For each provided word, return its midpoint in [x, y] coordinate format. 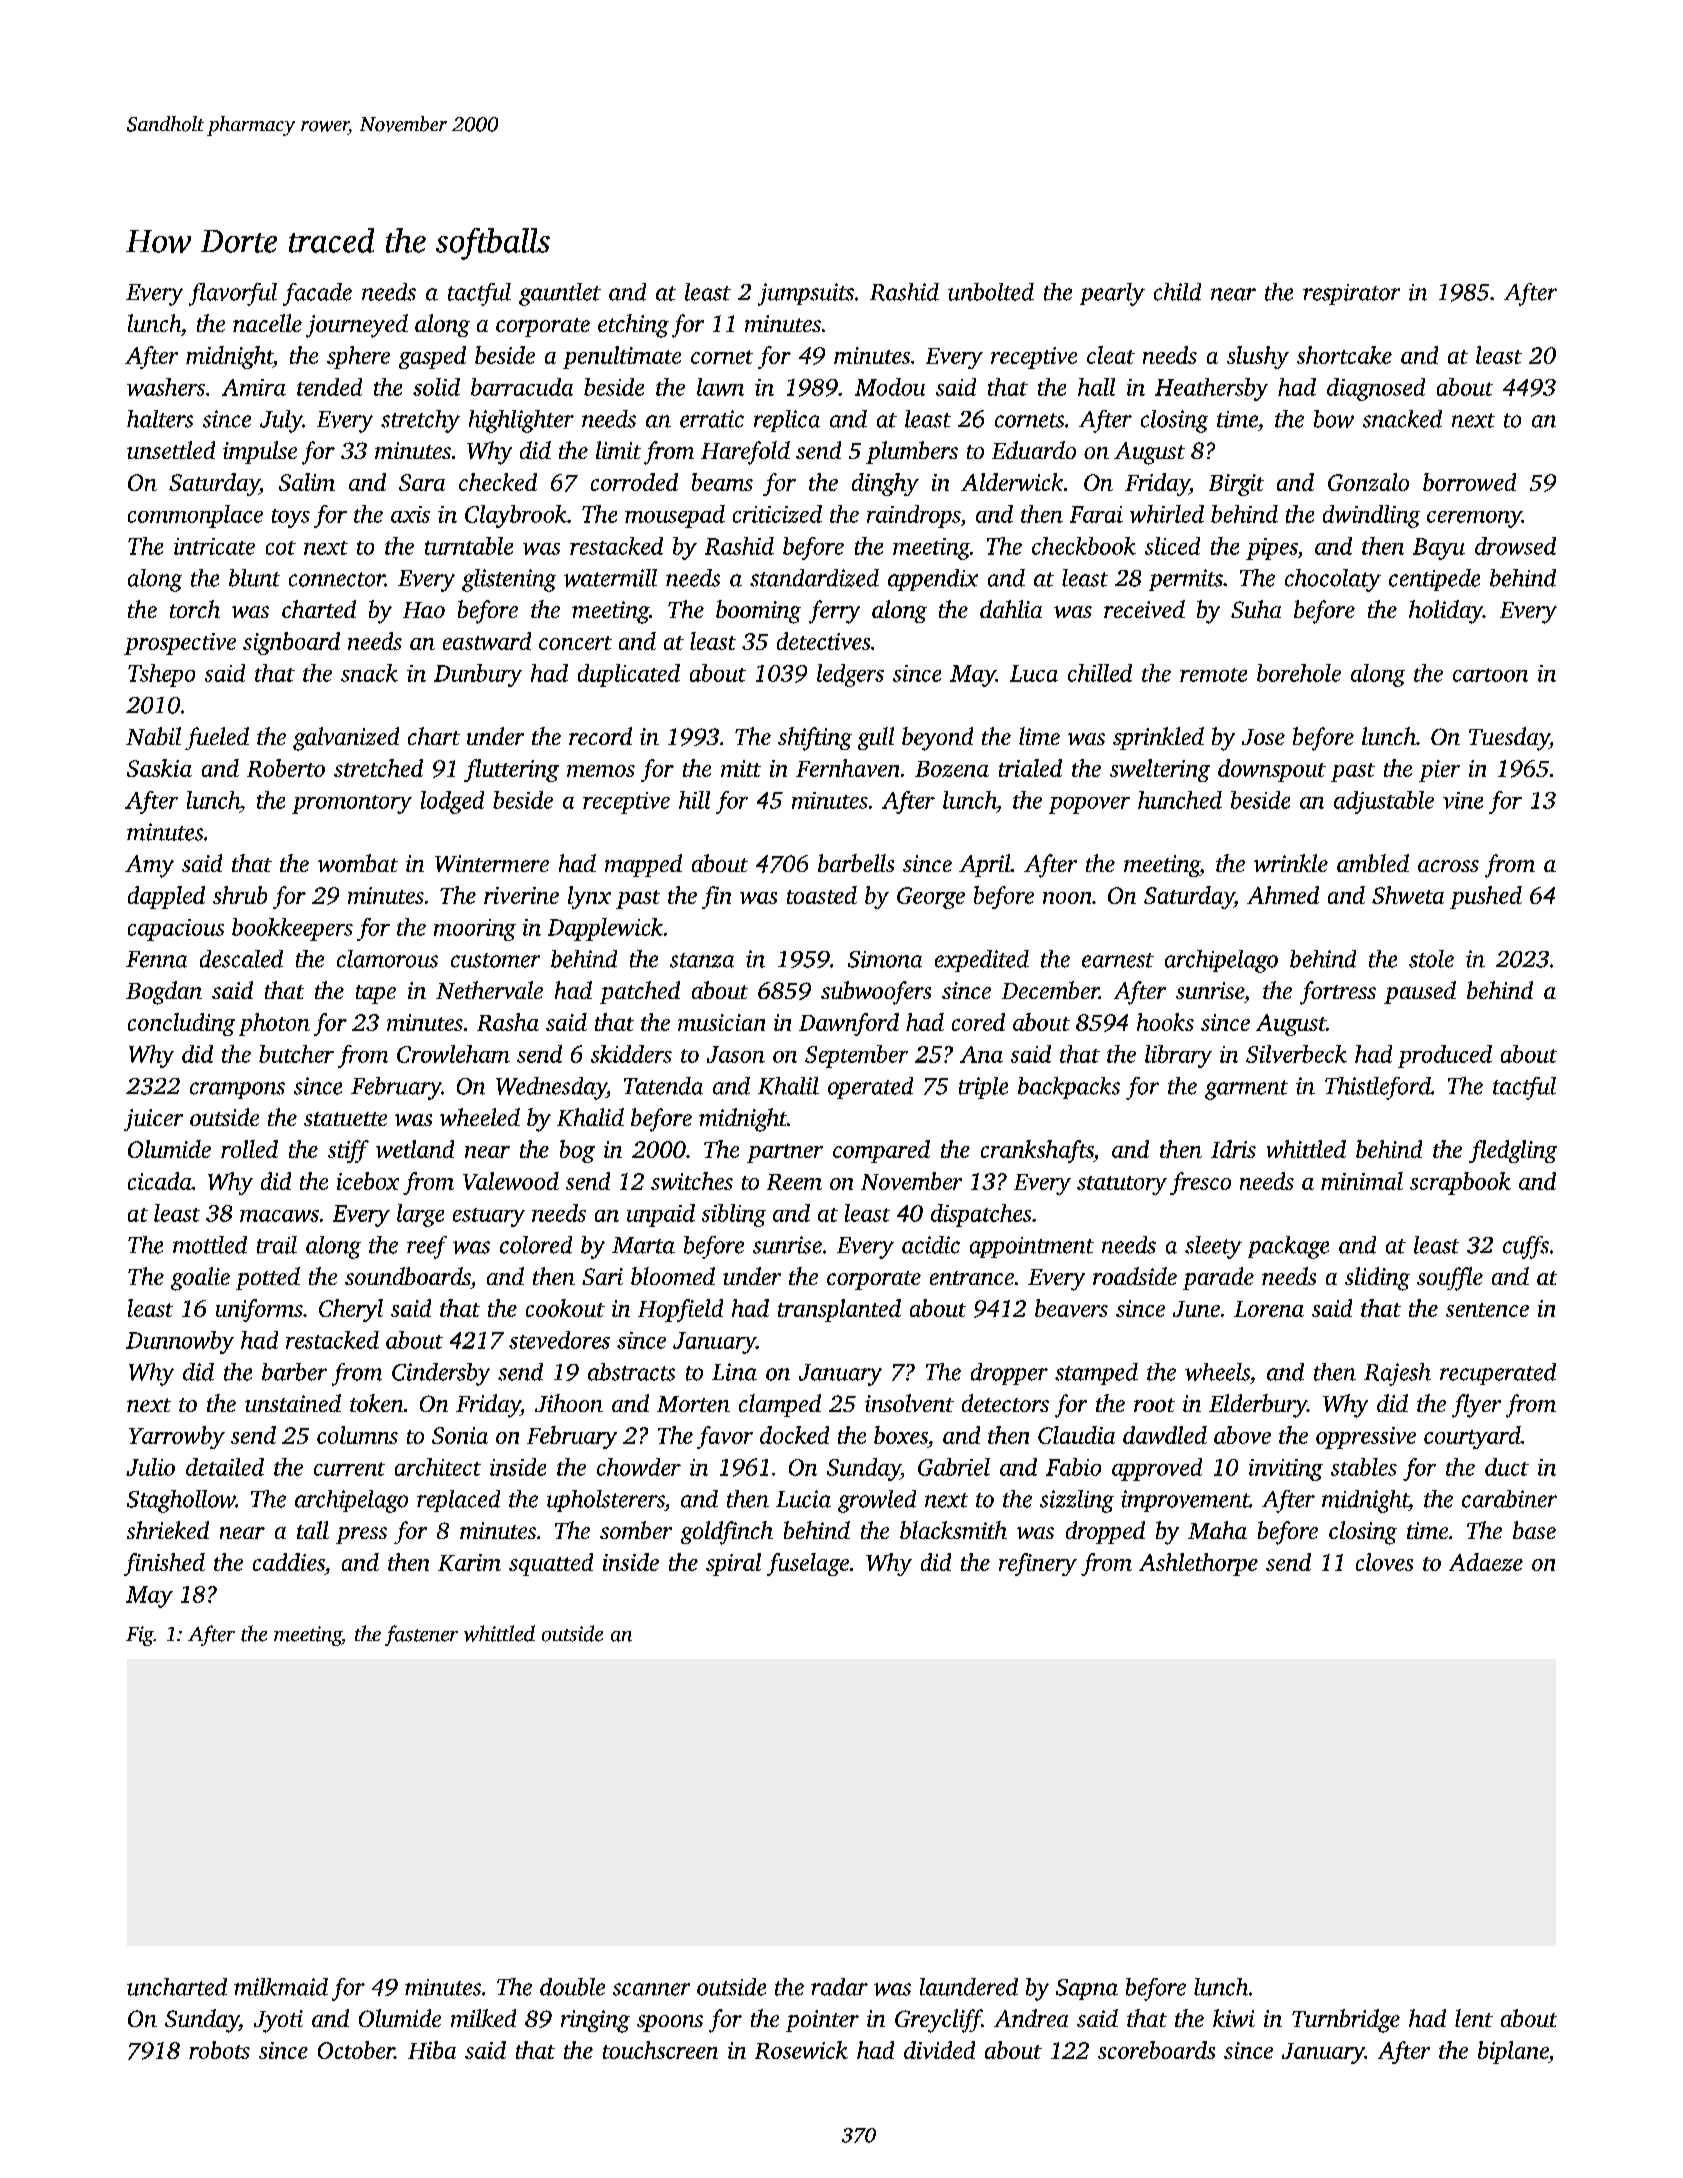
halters [160, 419]
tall [313, 1530]
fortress [1338, 993]
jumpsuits [806, 294]
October [356, 2050]
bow [1334, 419]
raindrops [913, 516]
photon [274, 1024]
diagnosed [1376, 389]
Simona [885, 959]
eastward [487, 641]
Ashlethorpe [1198, 1564]
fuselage [808, 1564]
